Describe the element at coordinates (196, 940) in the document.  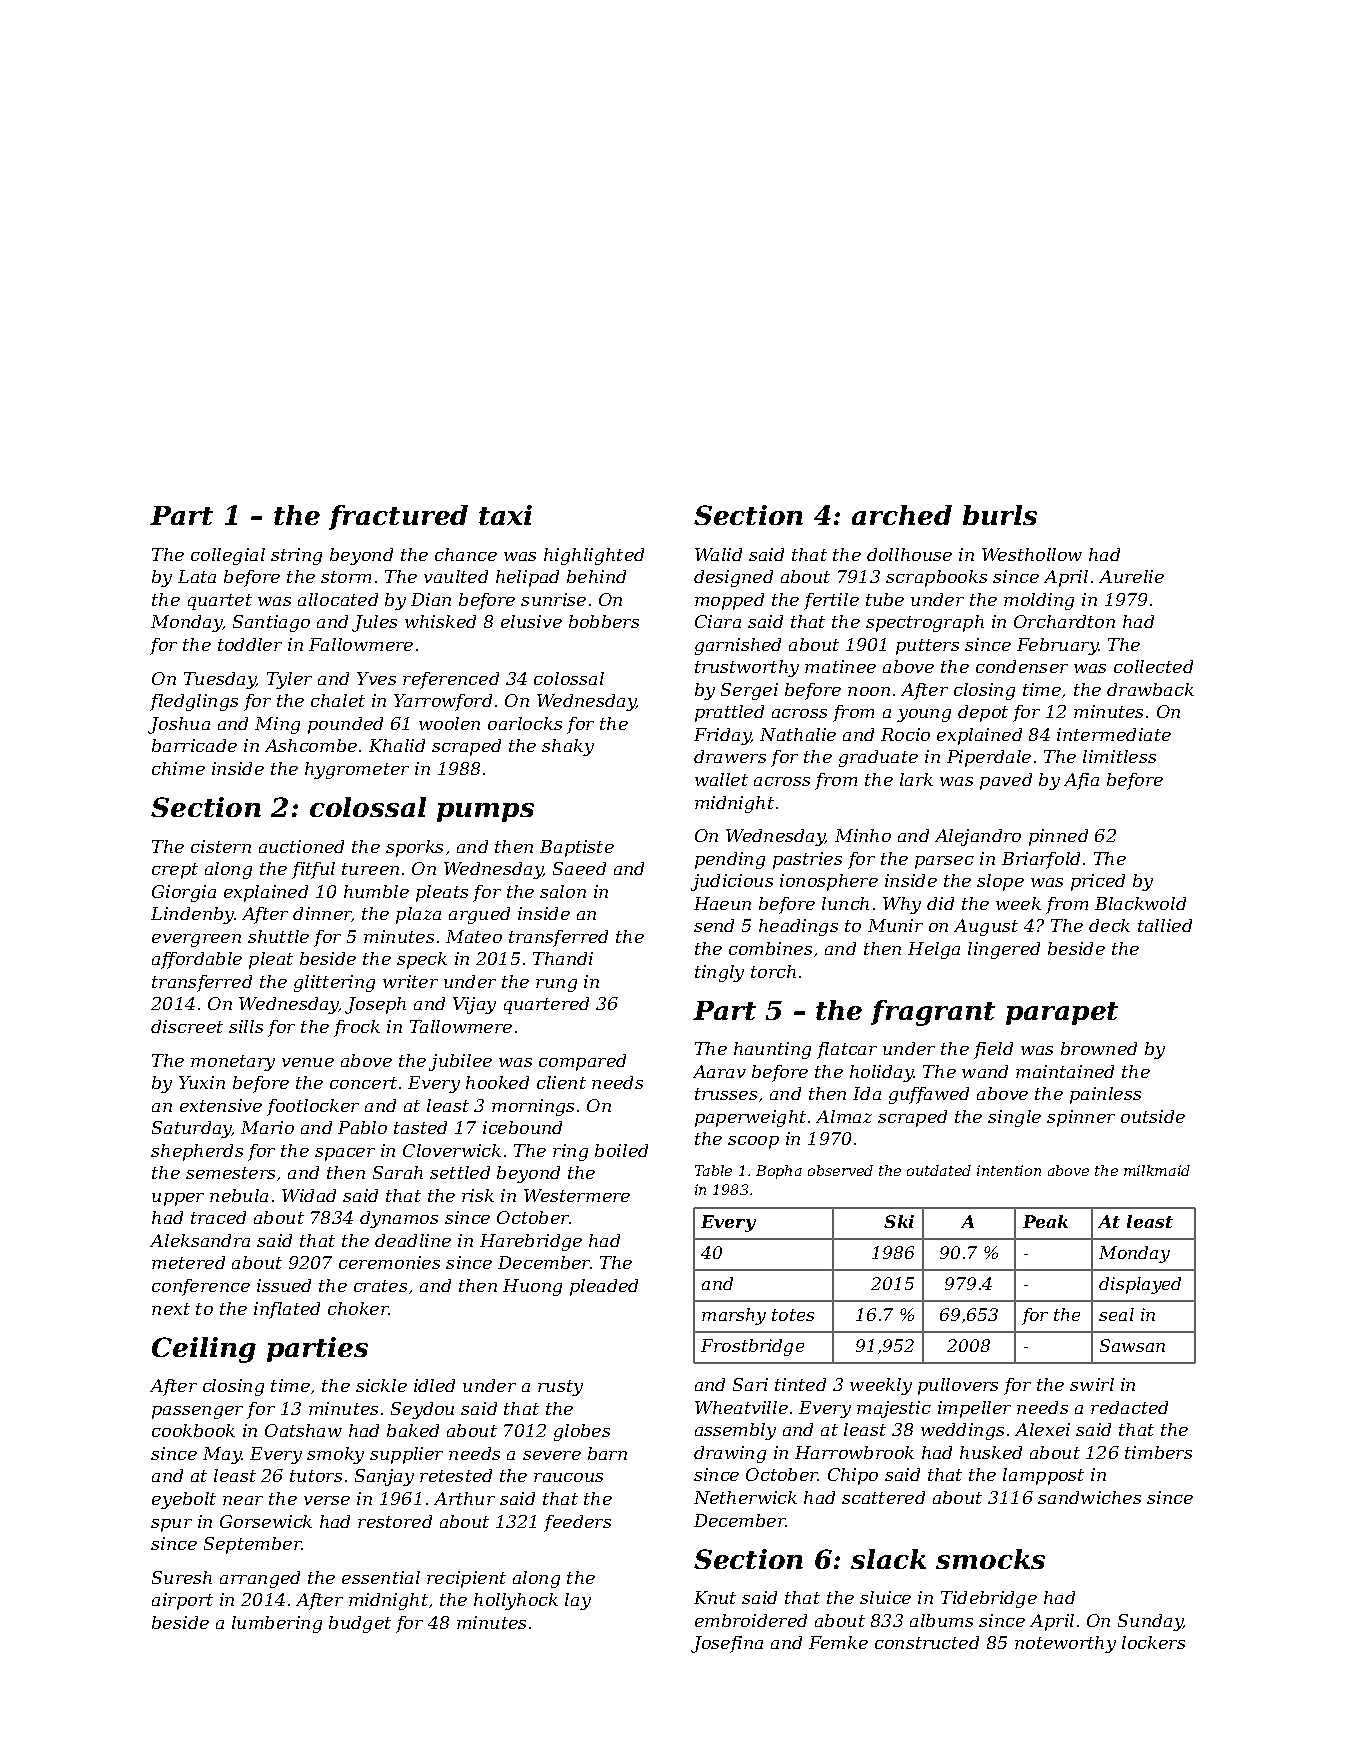
I see `evergreen` at that location.
